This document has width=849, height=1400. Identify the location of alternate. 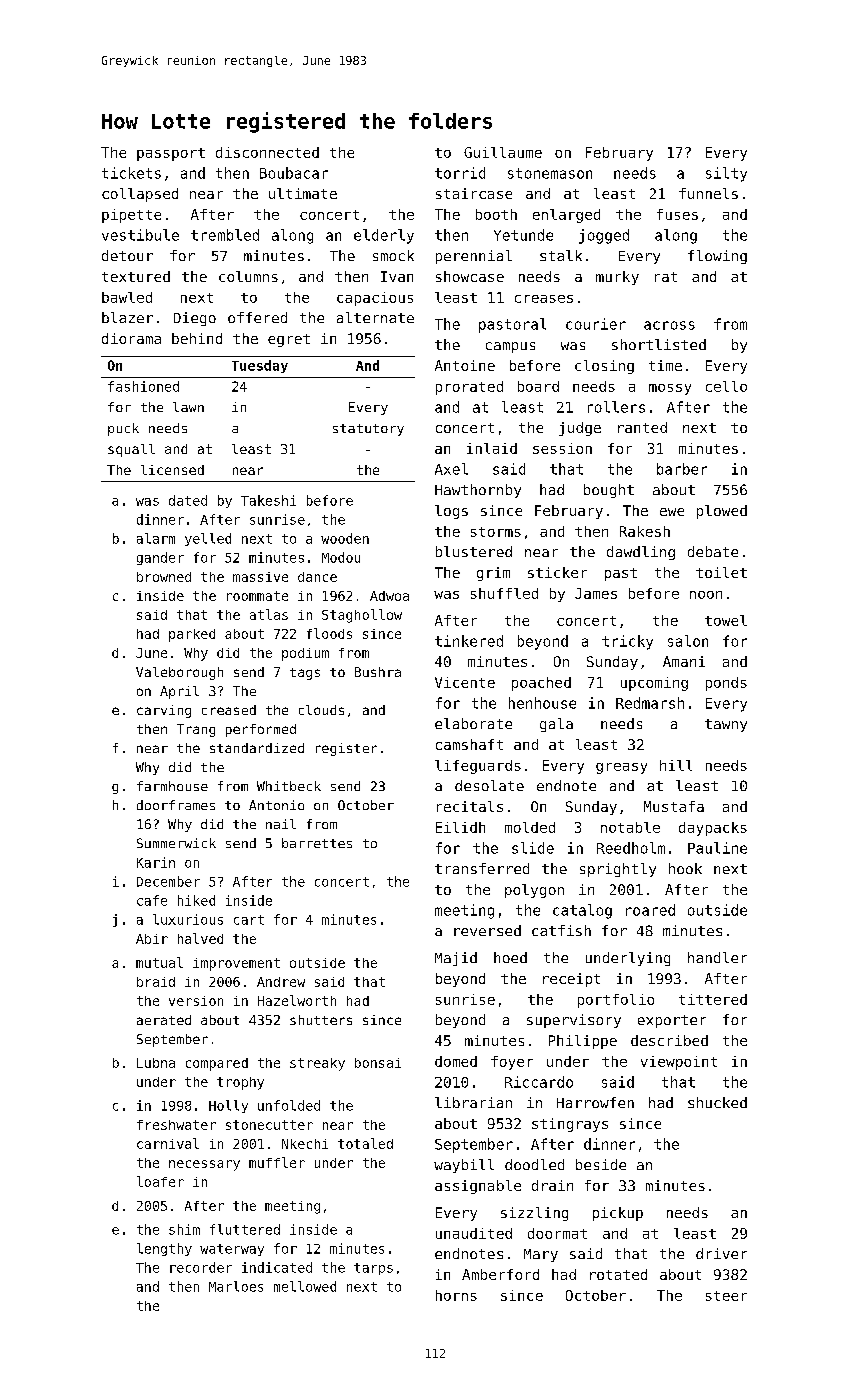
(375, 317).
